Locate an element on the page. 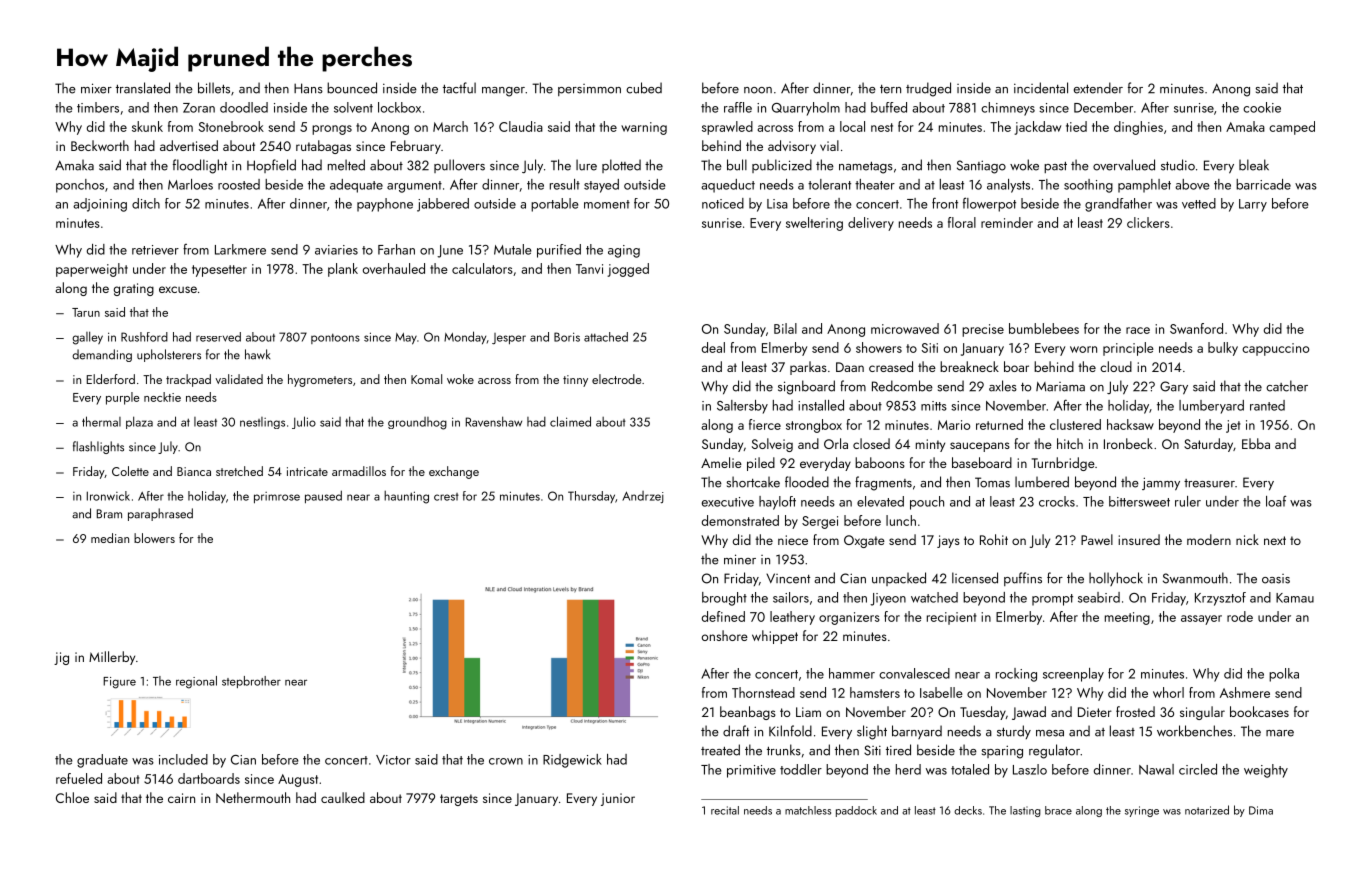 The height and width of the image is (887, 1372). stepbrother is located at coordinates (251, 682).
